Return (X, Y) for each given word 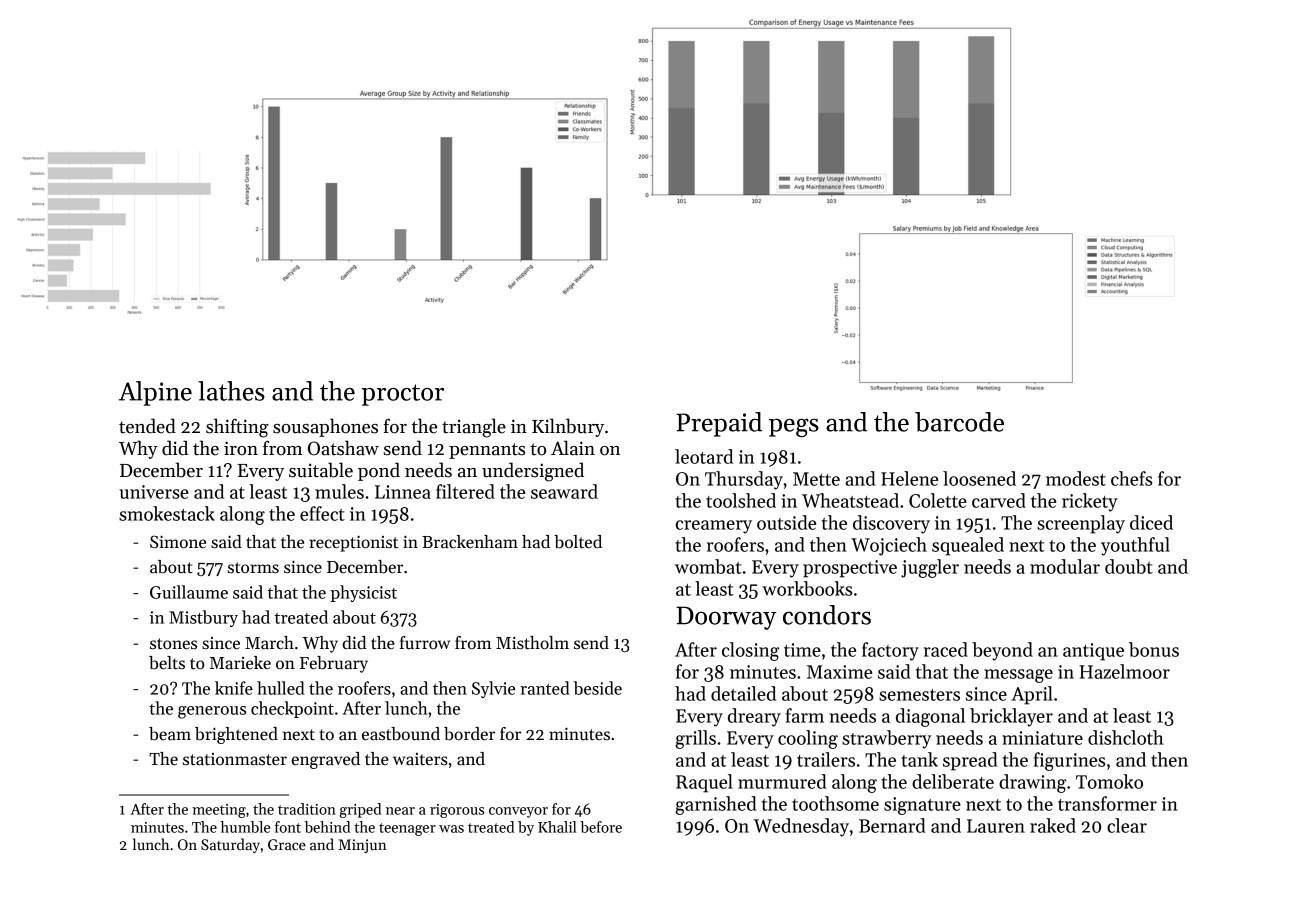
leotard (704, 456)
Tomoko (1109, 781)
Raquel (704, 783)
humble (245, 827)
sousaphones (325, 427)
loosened (979, 478)
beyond (1002, 651)
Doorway (726, 618)
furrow (425, 643)
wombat (708, 566)
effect (322, 513)
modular (1065, 566)
